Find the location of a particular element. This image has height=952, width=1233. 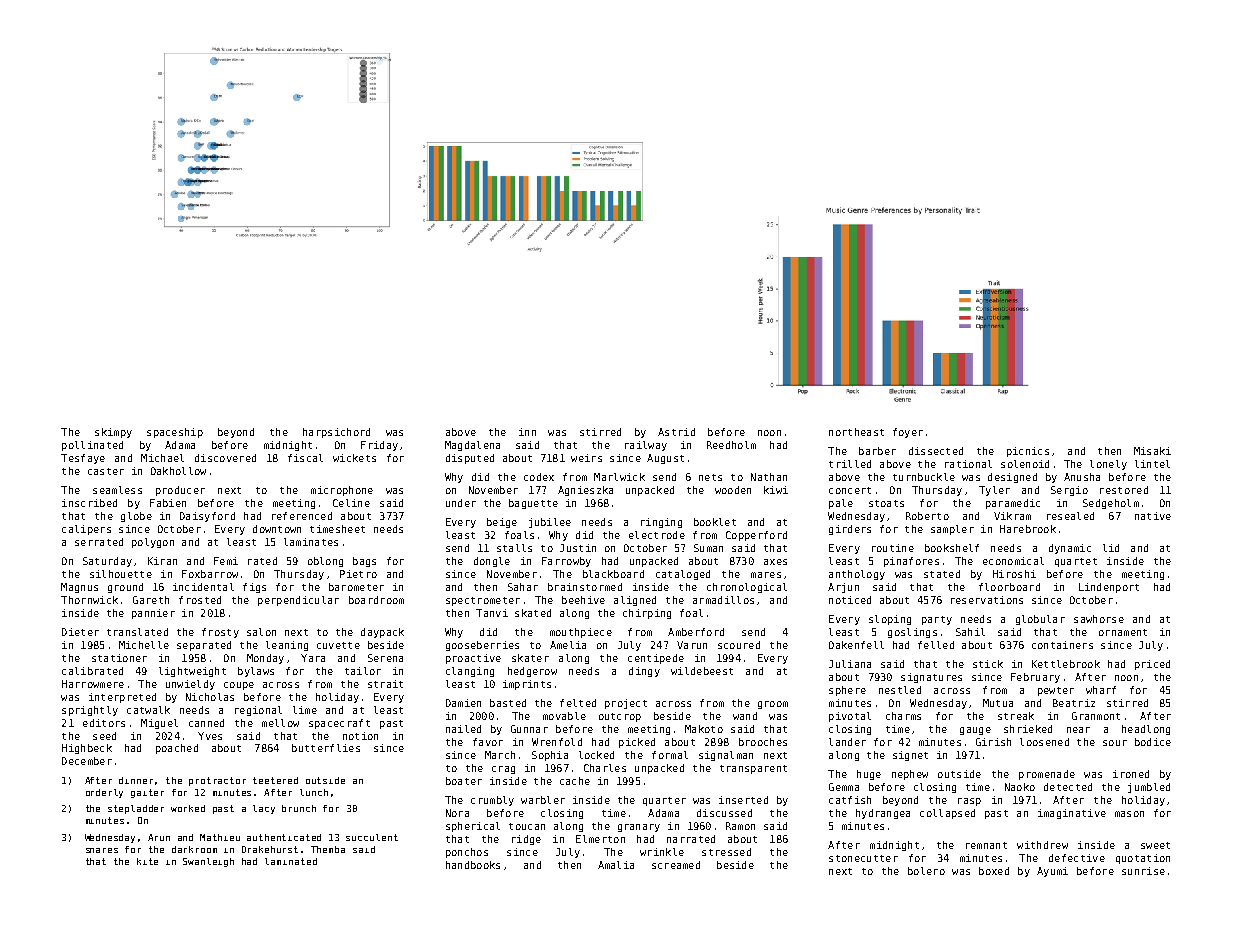

perpendicular is located at coordinates (298, 601).
